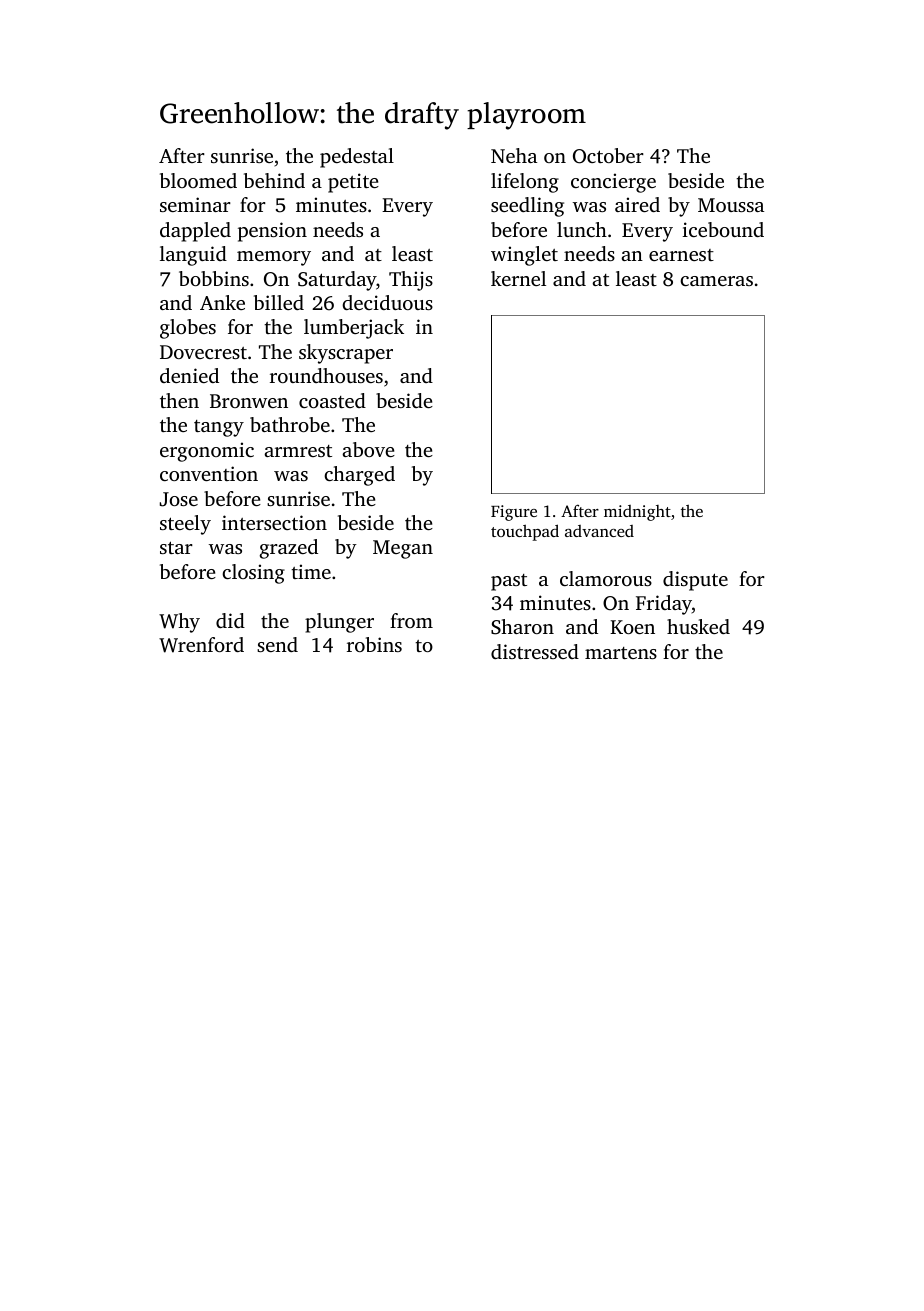 The height and width of the page is (1311, 924). What do you see at coordinates (207, 452) in the page?
I see `ergonomic` at bounding box center [207, 452].
